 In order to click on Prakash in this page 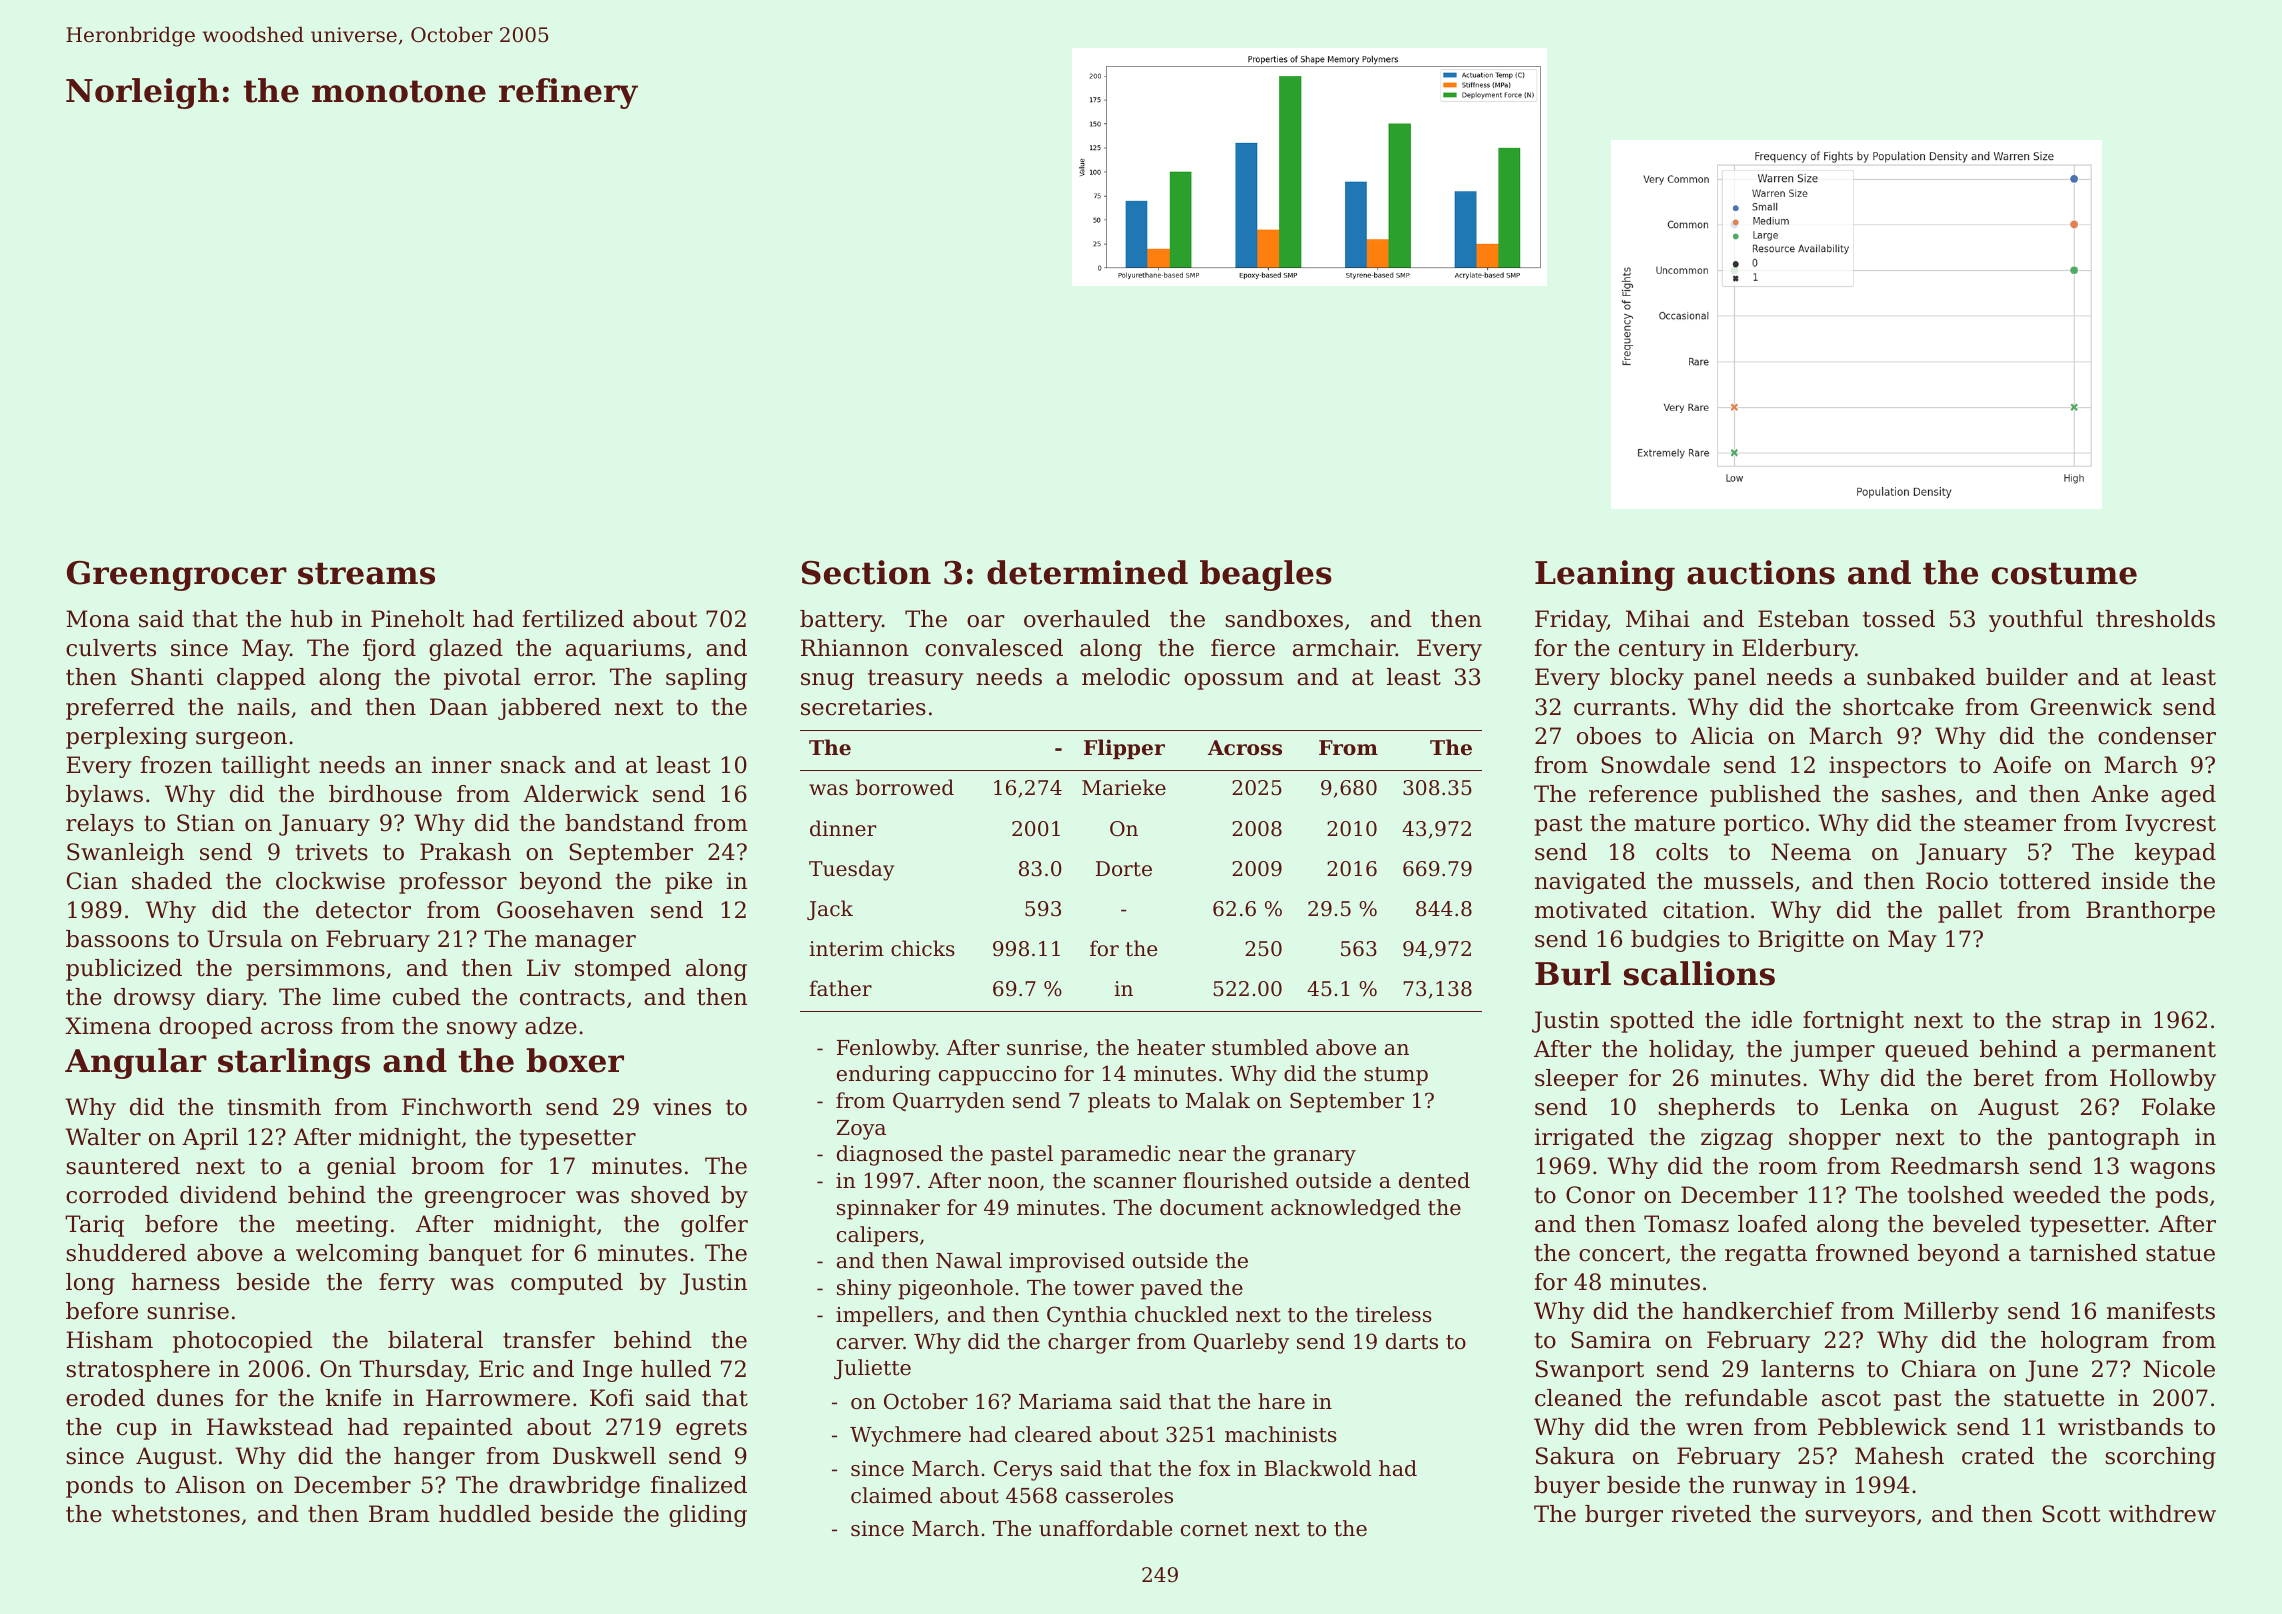, I will do `click(465, 852)`.
